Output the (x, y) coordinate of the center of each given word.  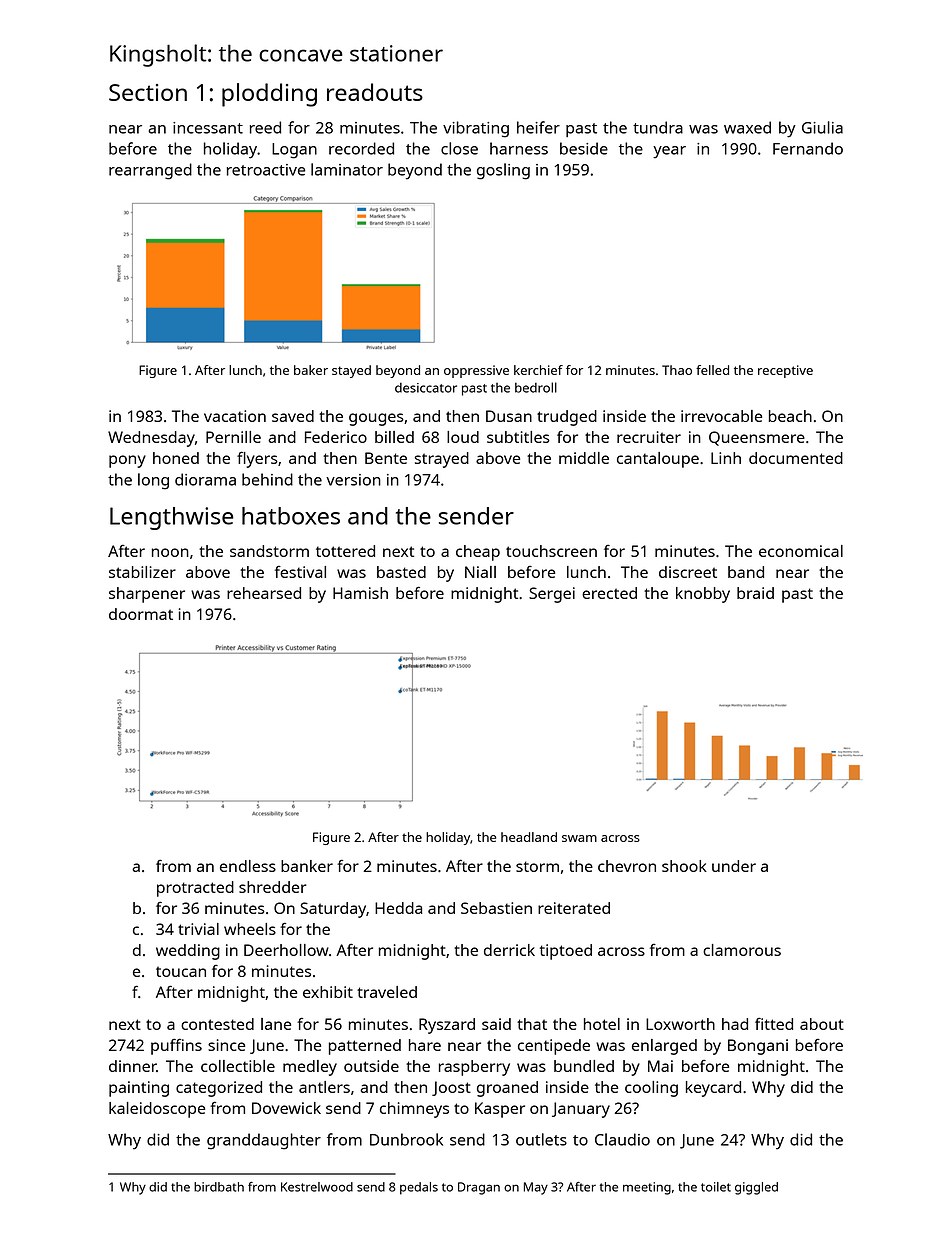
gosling (503, 171)
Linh (726, 458)
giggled (756, 1188)
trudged (567, 418)
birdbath (219, 1187)
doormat (141, 614)
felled (712, 370)
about (822, 1024)
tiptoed (566, 952)
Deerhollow (286, 950)
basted (401, 572)
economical (801, 551)
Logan (294, 151)
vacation (235, 416)
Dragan (479, 1188)
